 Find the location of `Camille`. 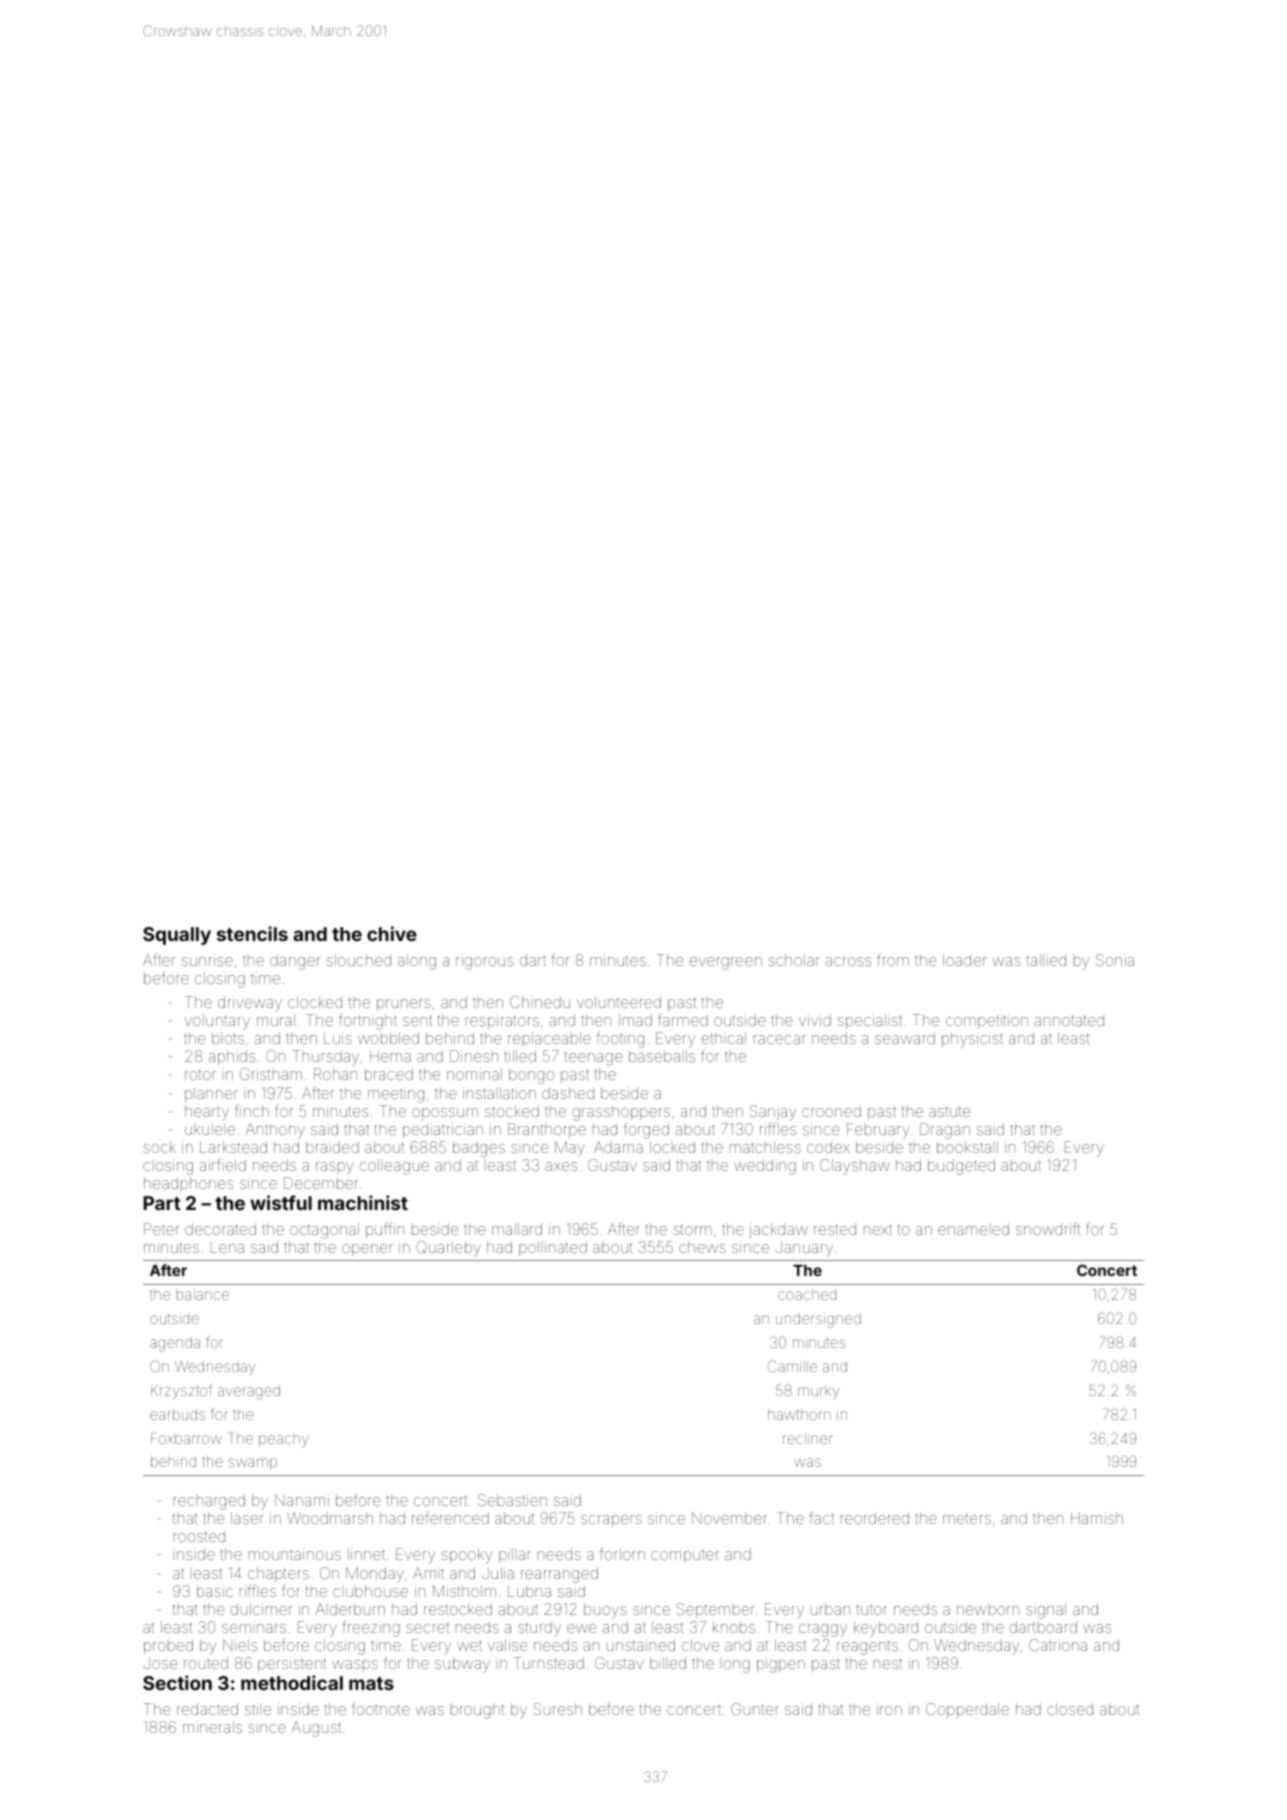

Camille is located at coordinates (792, 1366).
